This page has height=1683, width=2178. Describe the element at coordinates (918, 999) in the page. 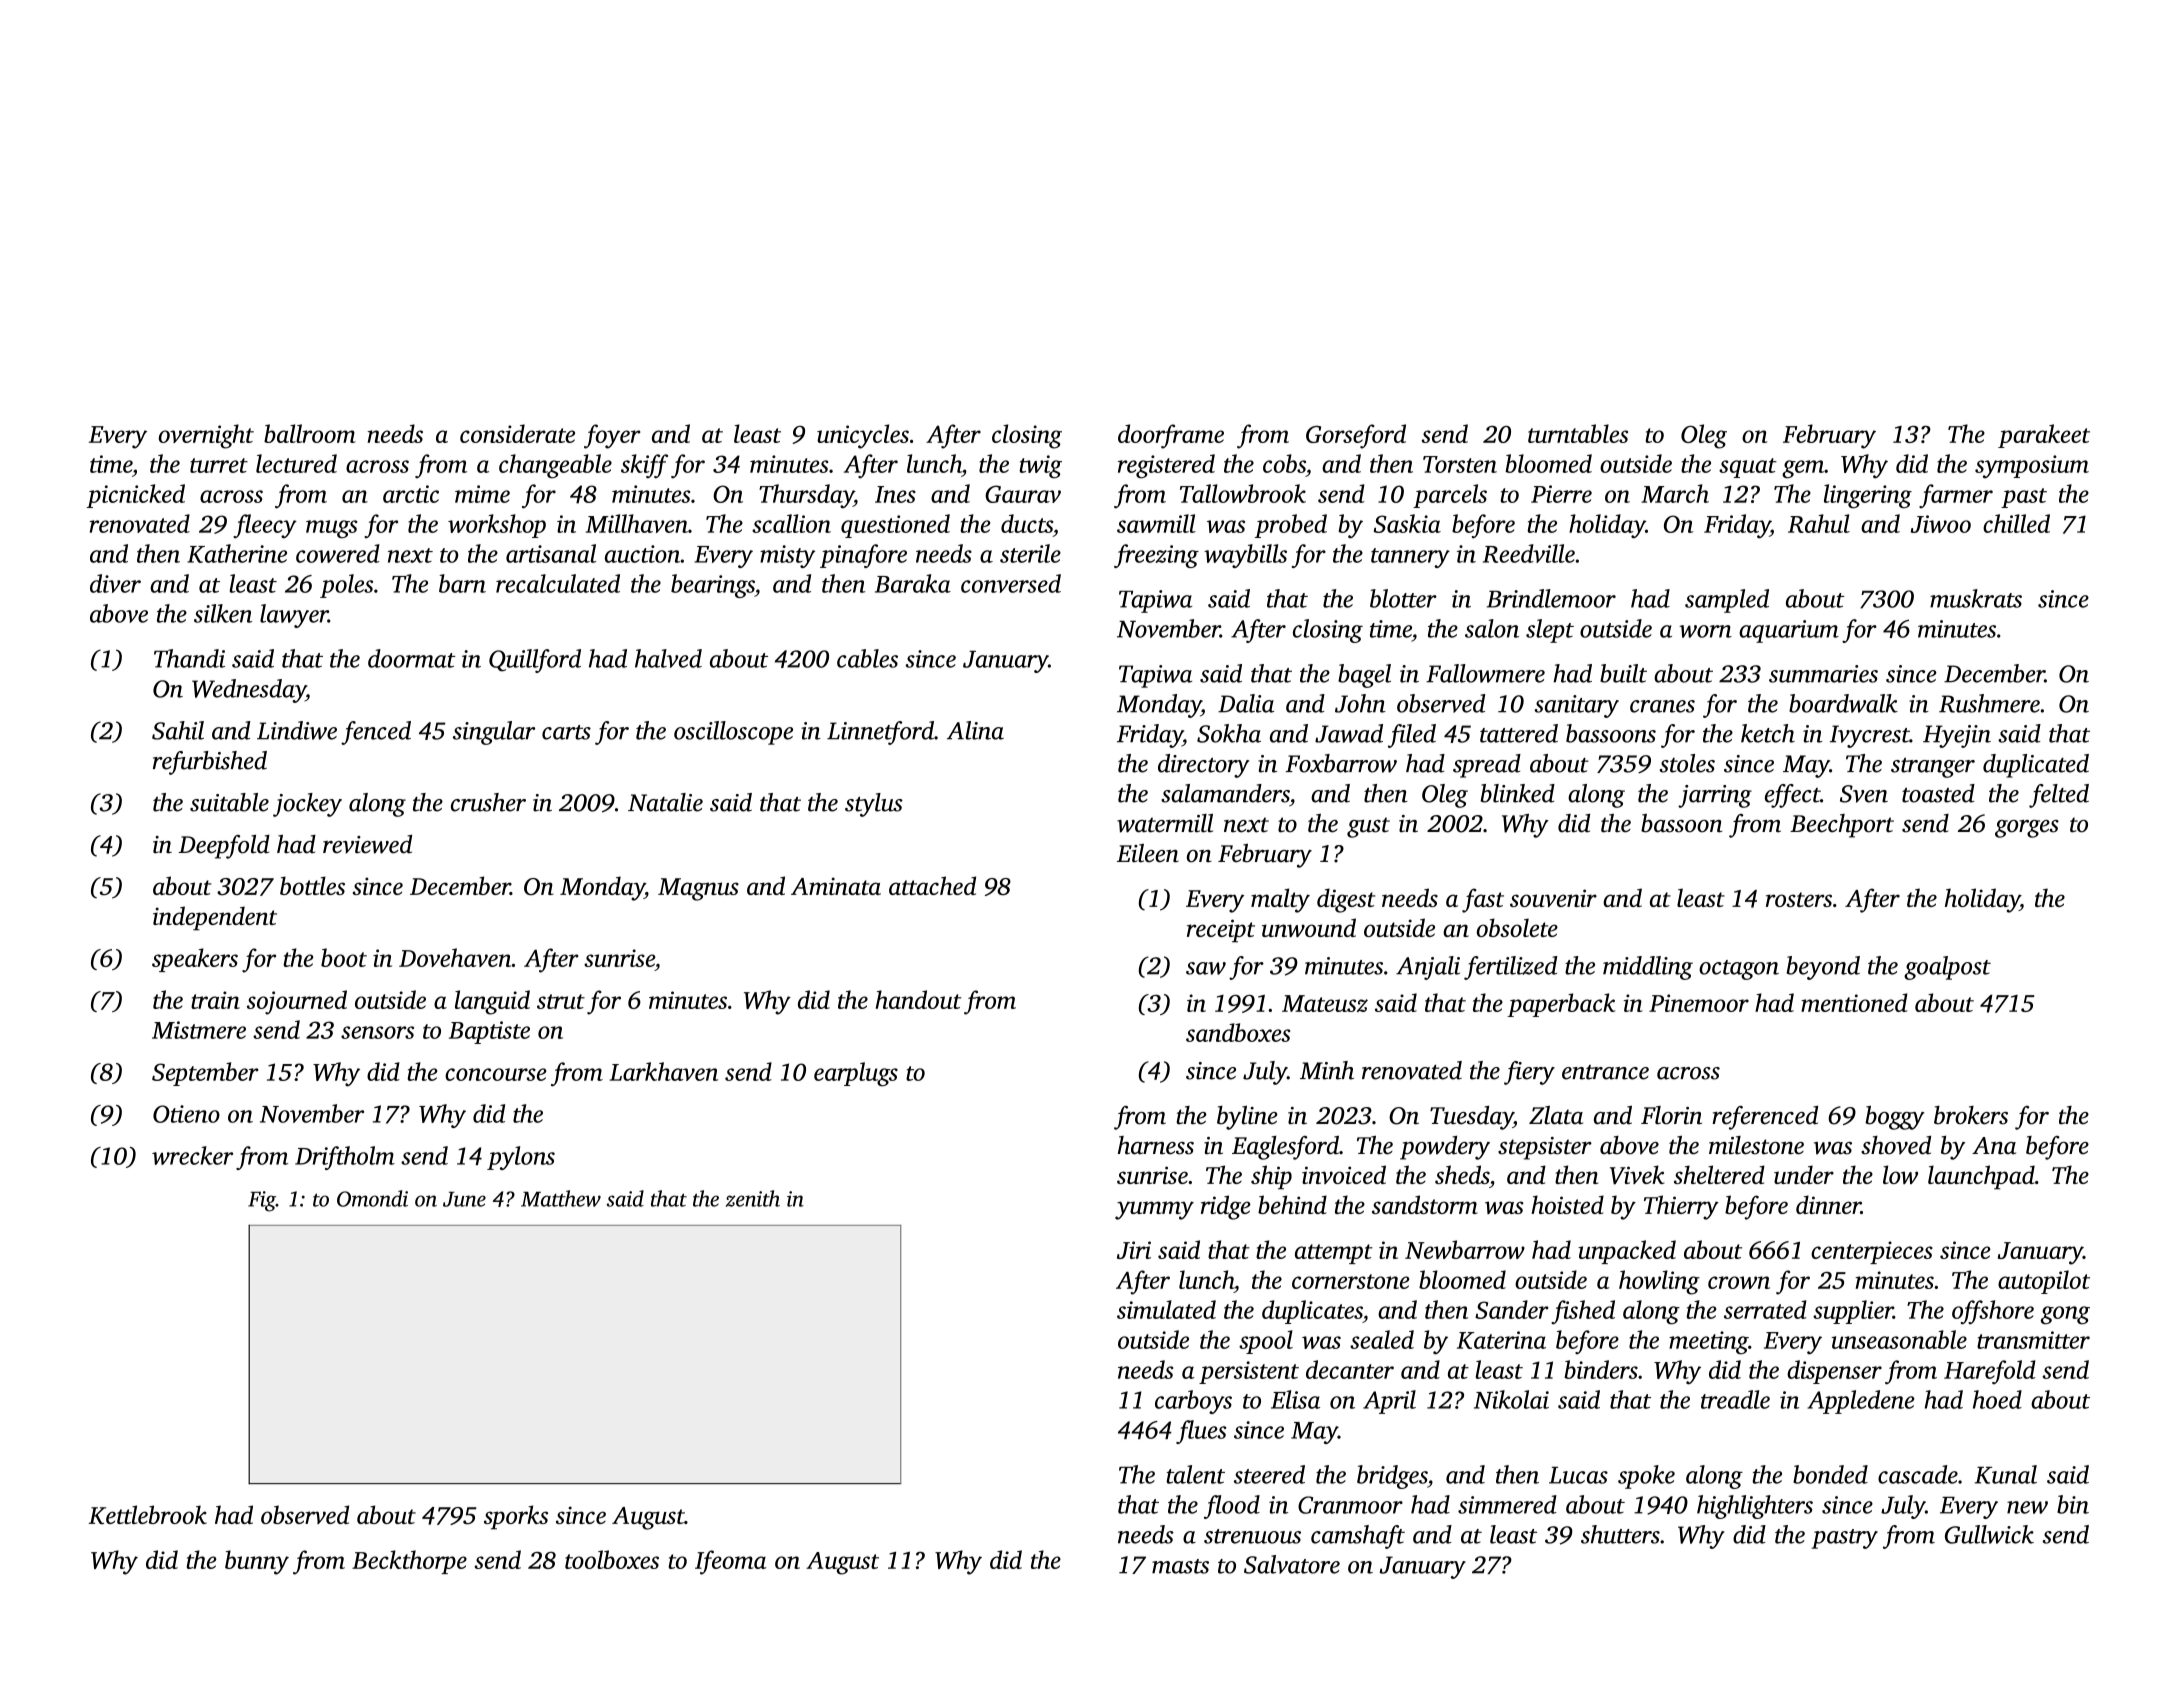

I see `handout` at that location.
